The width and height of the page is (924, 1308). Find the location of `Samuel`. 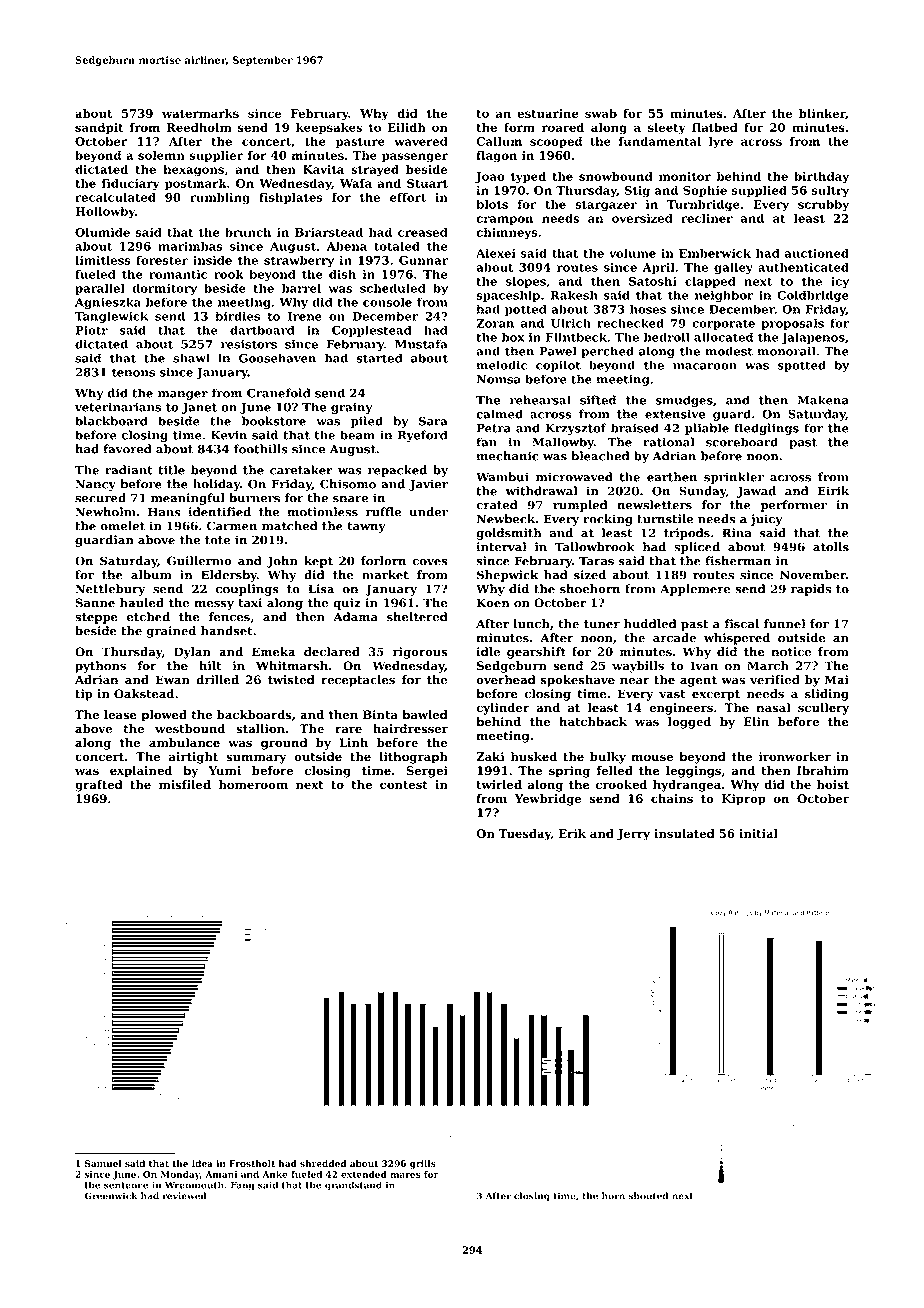

Samuel is located at coordinates (103, 1163).
